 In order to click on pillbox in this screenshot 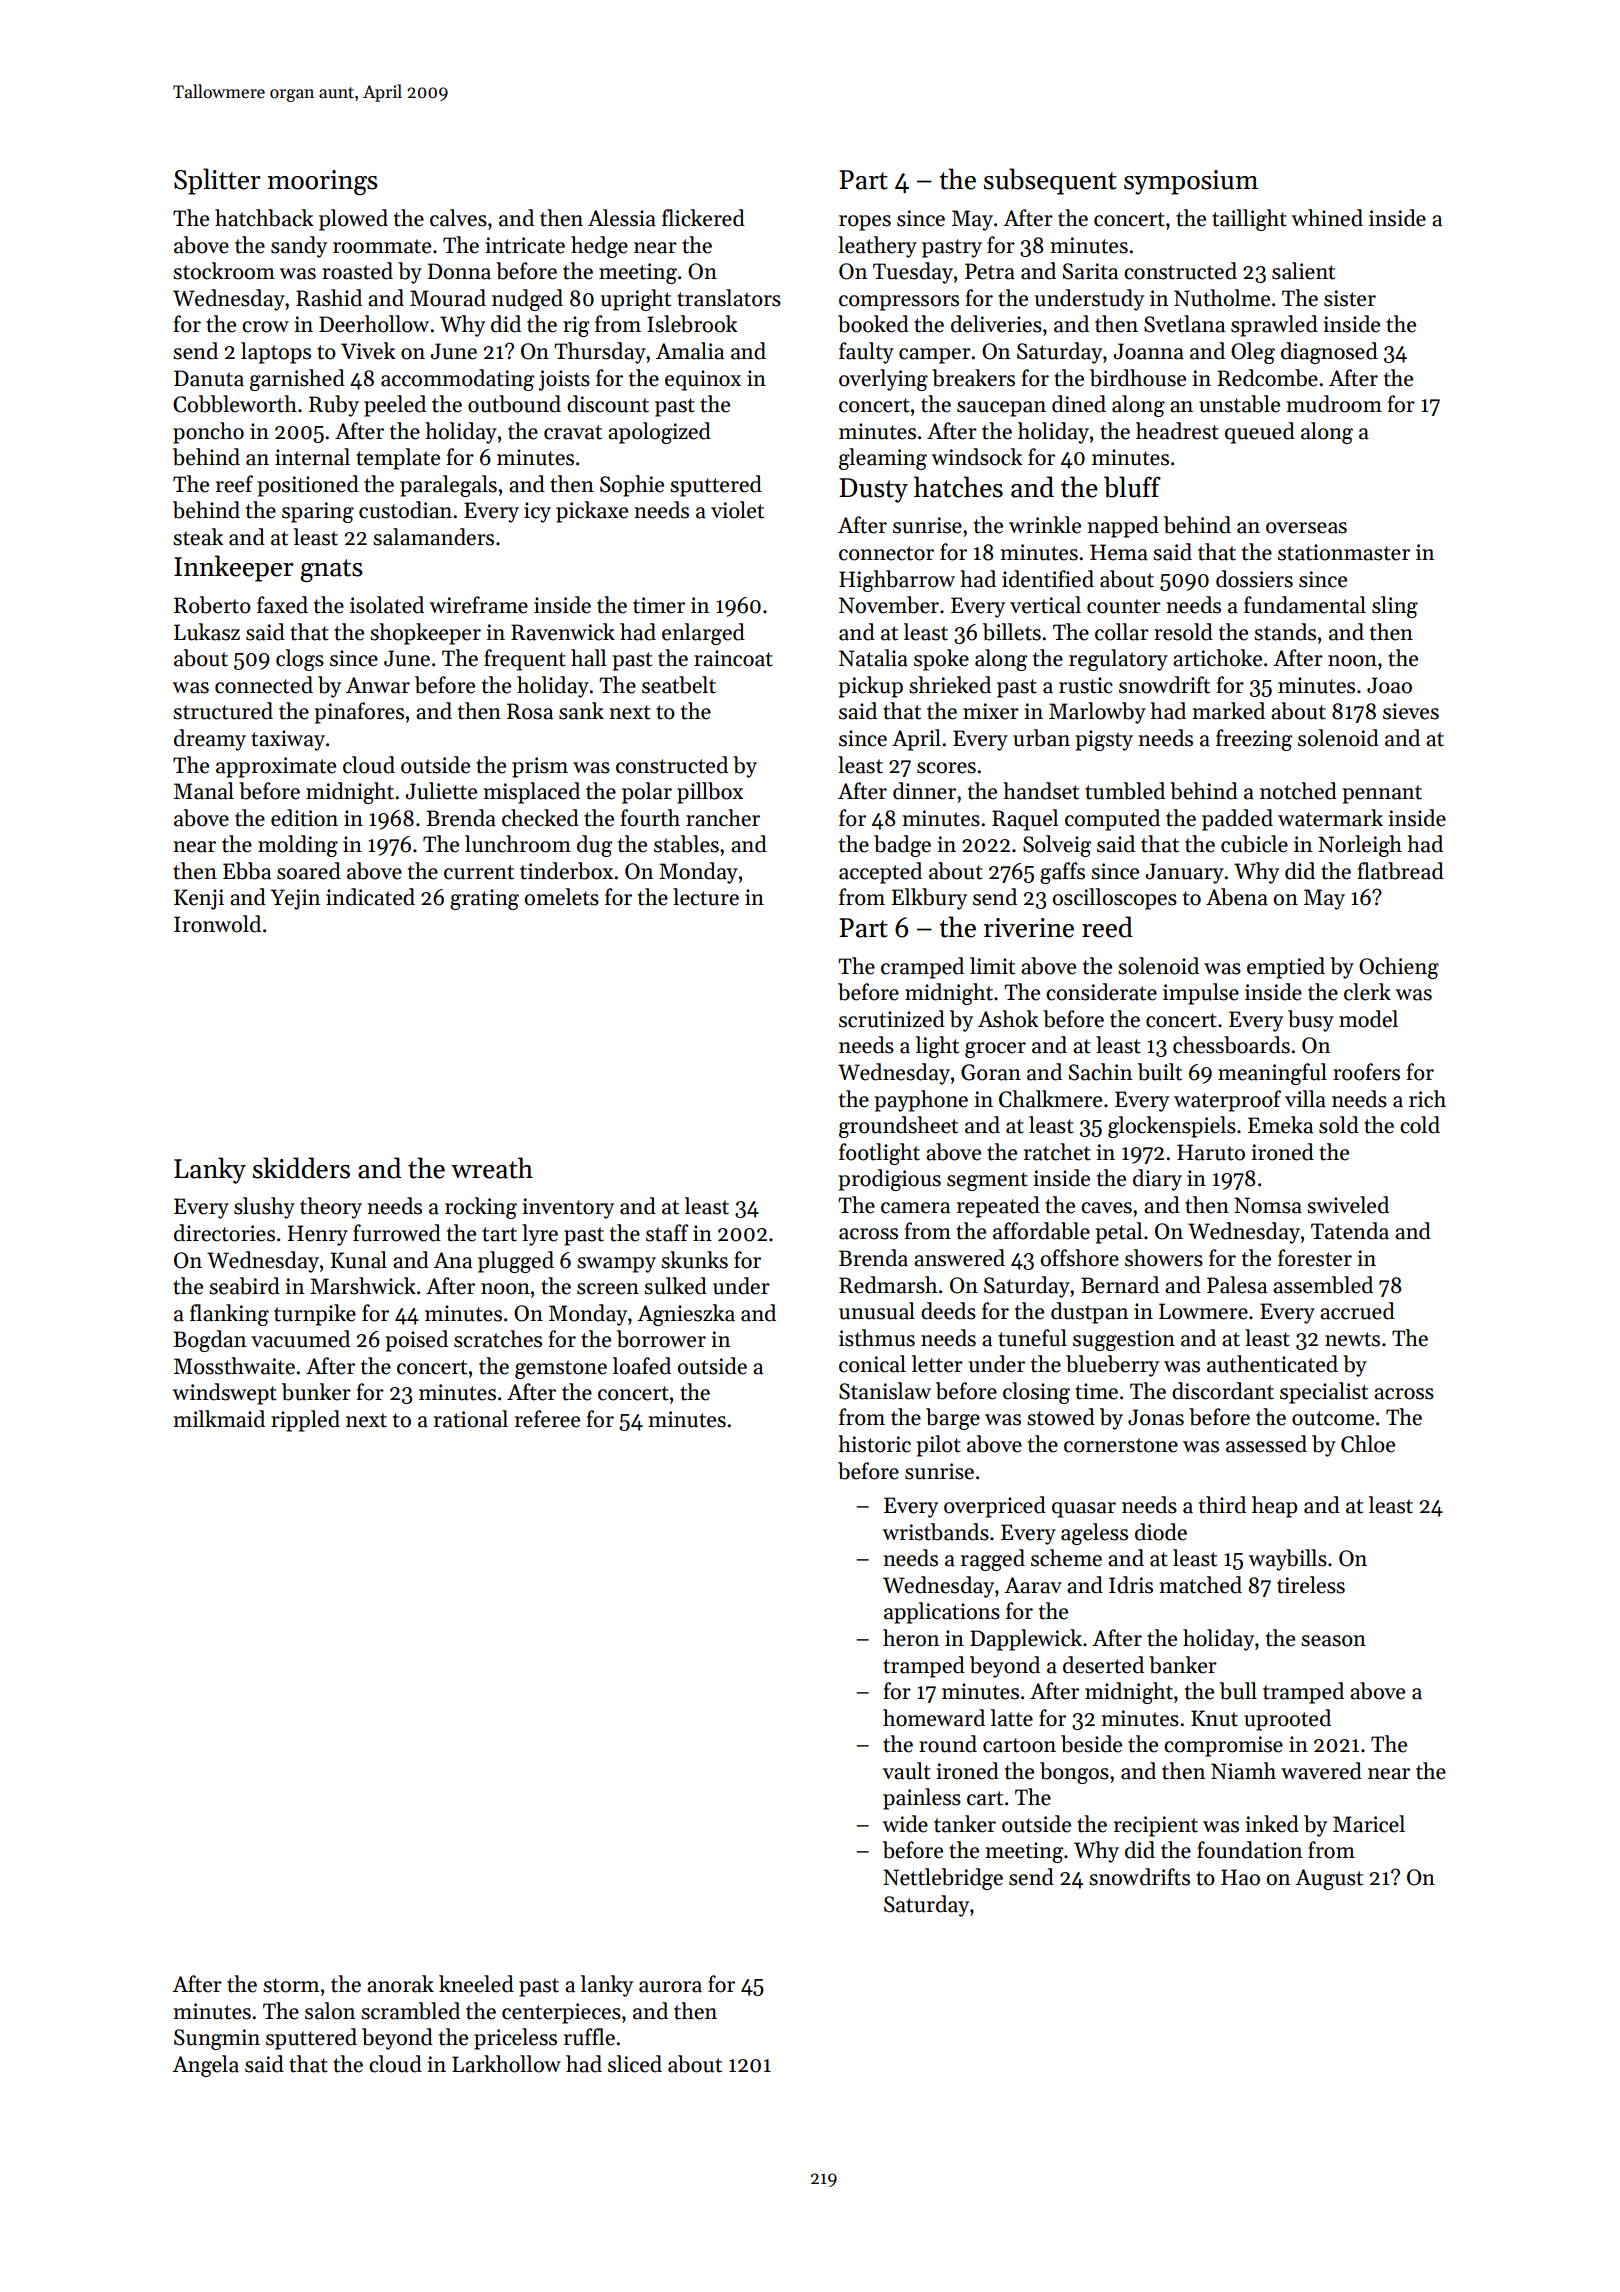, I will do `click(710, 793)`.
